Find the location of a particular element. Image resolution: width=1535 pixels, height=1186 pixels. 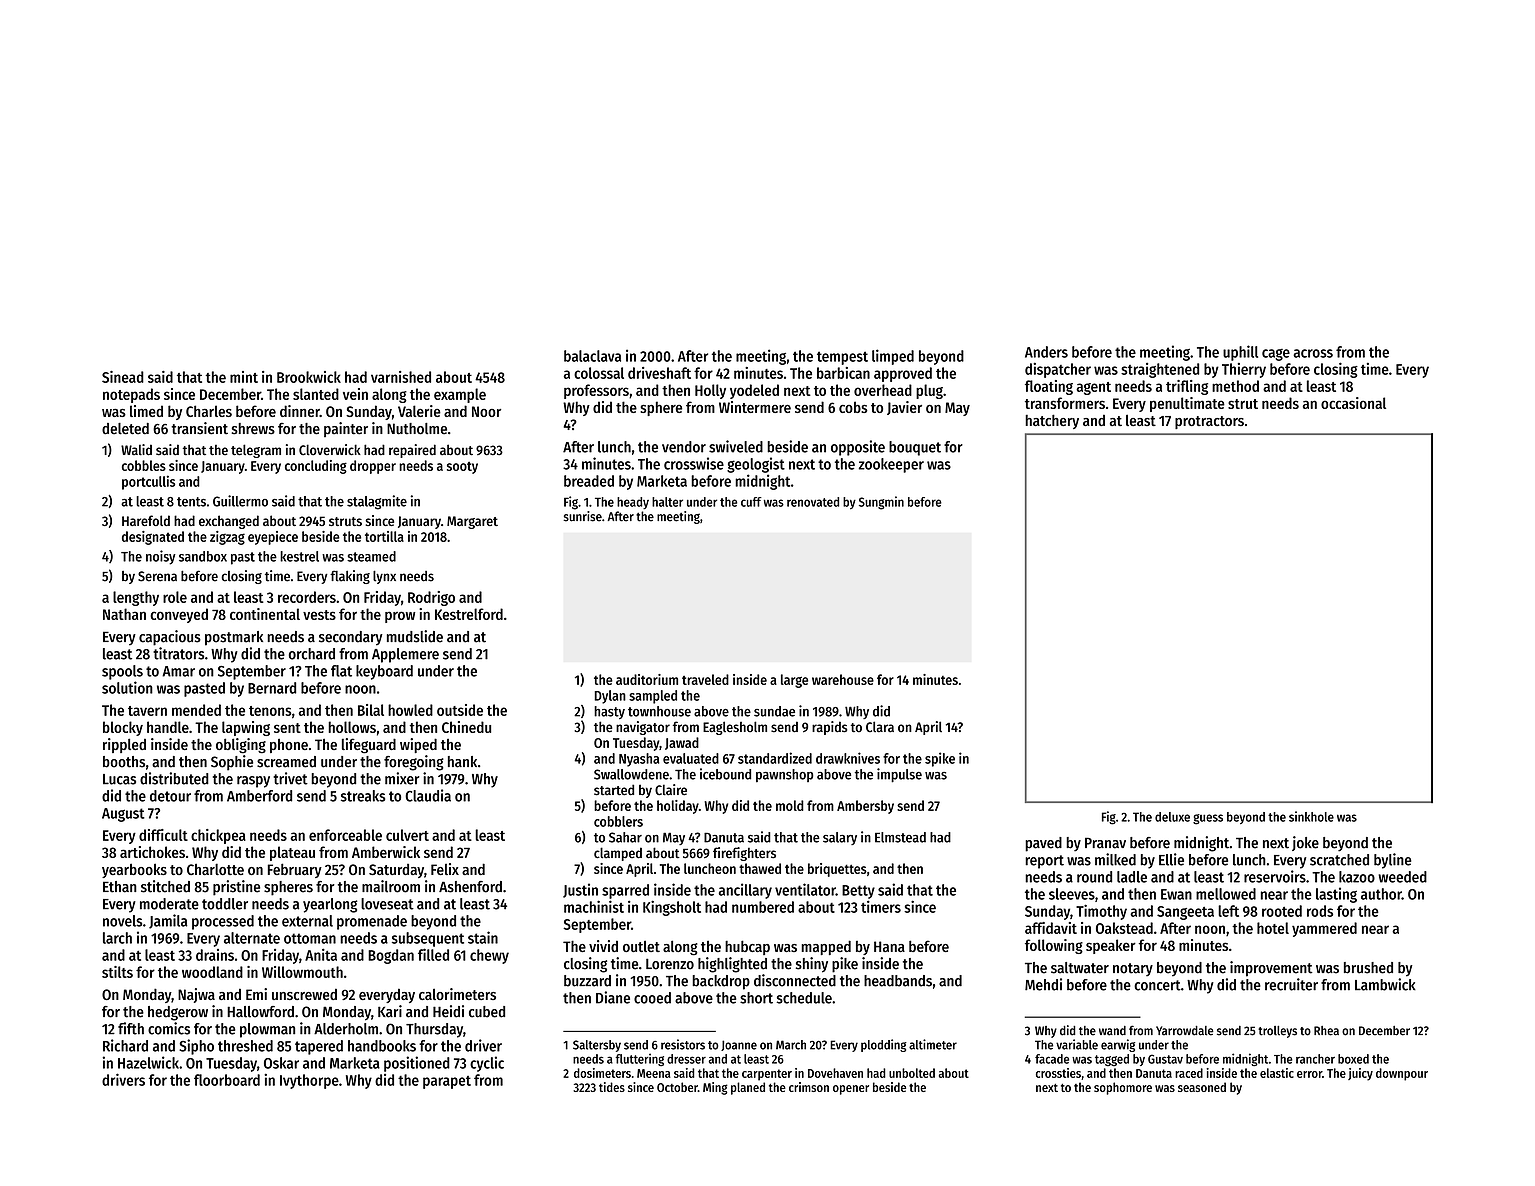

protractors is located at coordinates (1209, 422).
